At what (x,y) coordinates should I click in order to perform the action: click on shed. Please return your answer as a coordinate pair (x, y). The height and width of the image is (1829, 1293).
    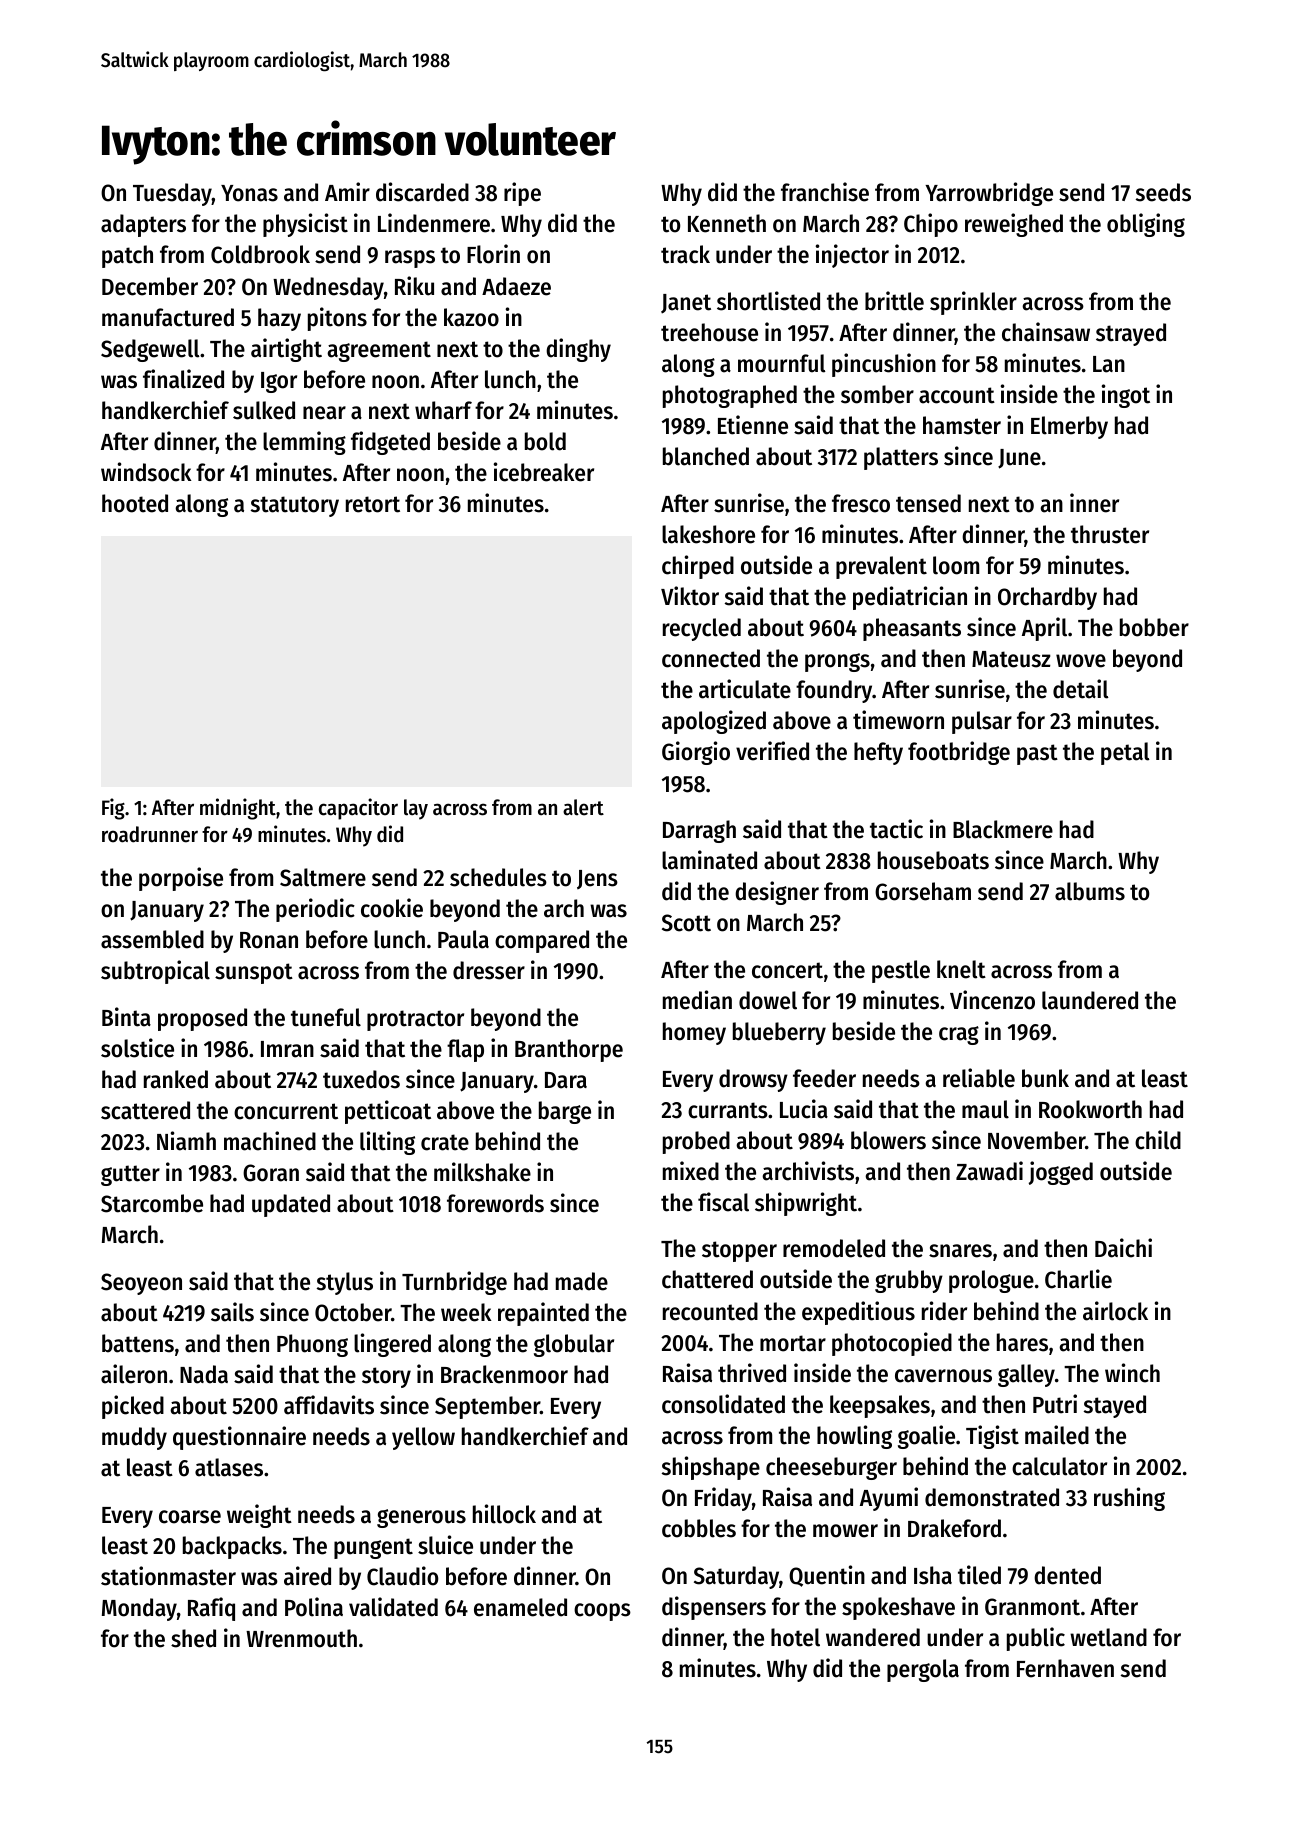
    Looking at the image, I should click on (193, 1638).
